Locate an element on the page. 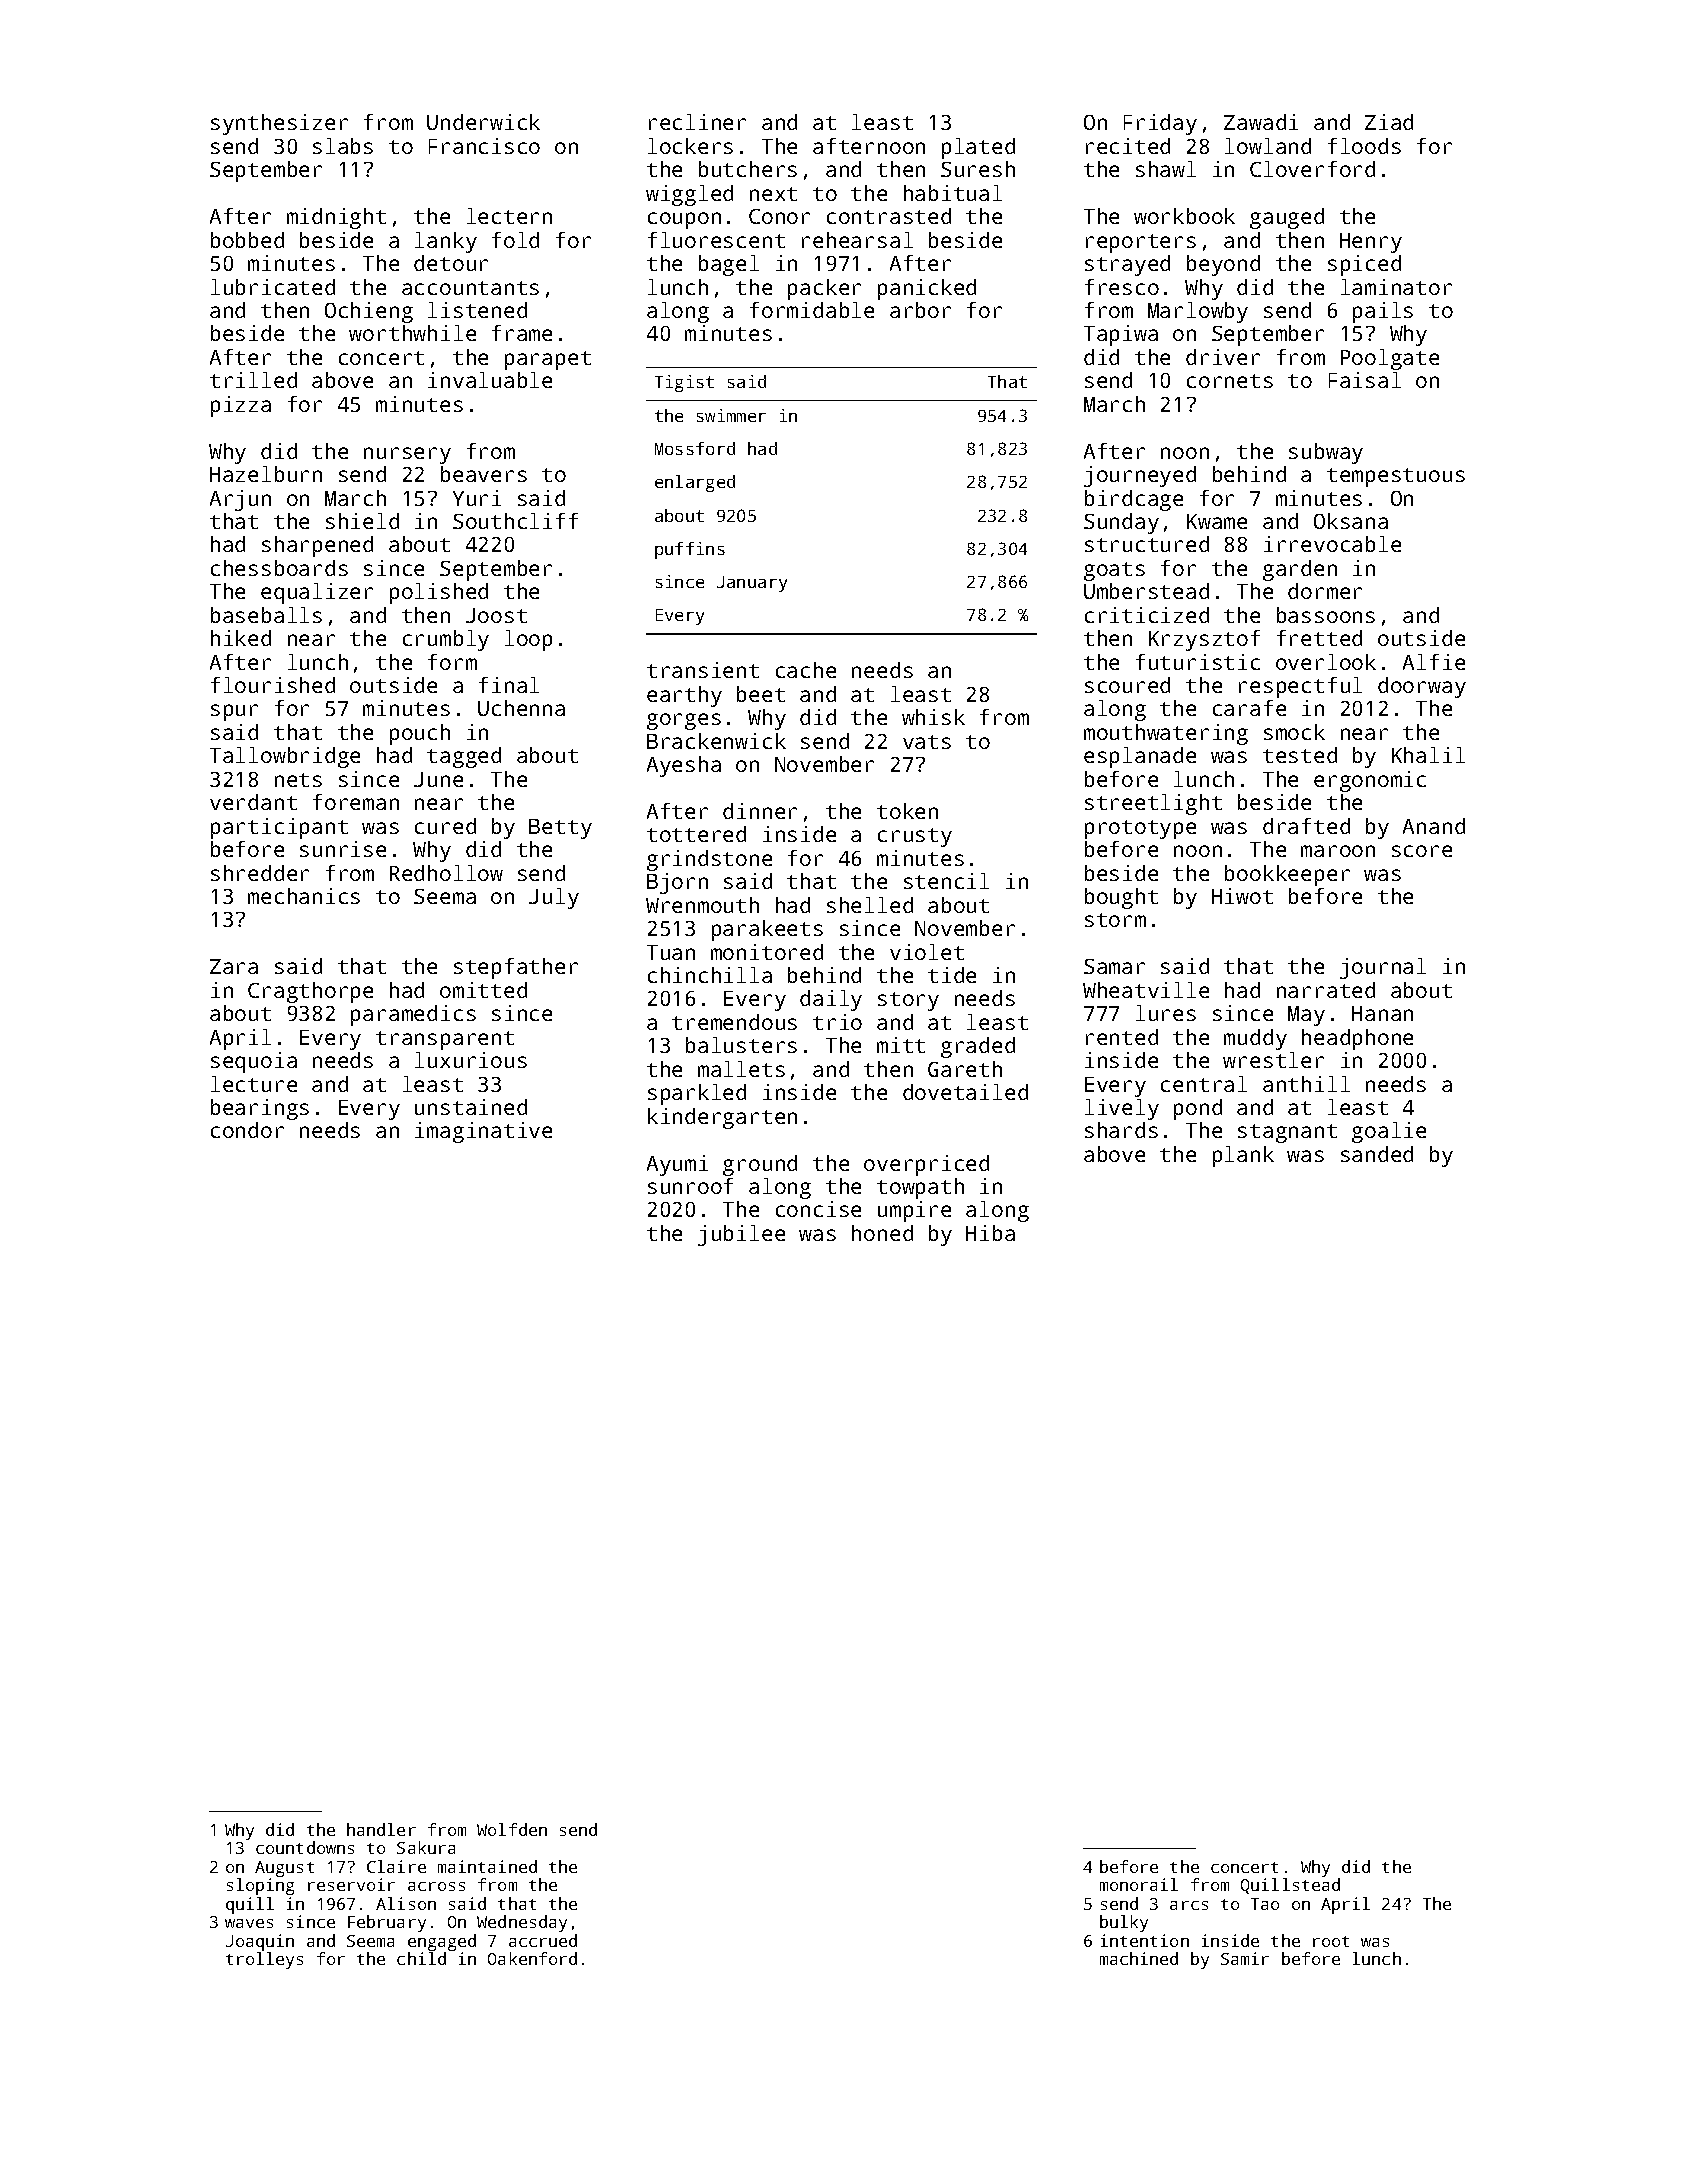 The width and height of the document is (1683, 2178). kindergarten is located at coordinates (722, 1118).
